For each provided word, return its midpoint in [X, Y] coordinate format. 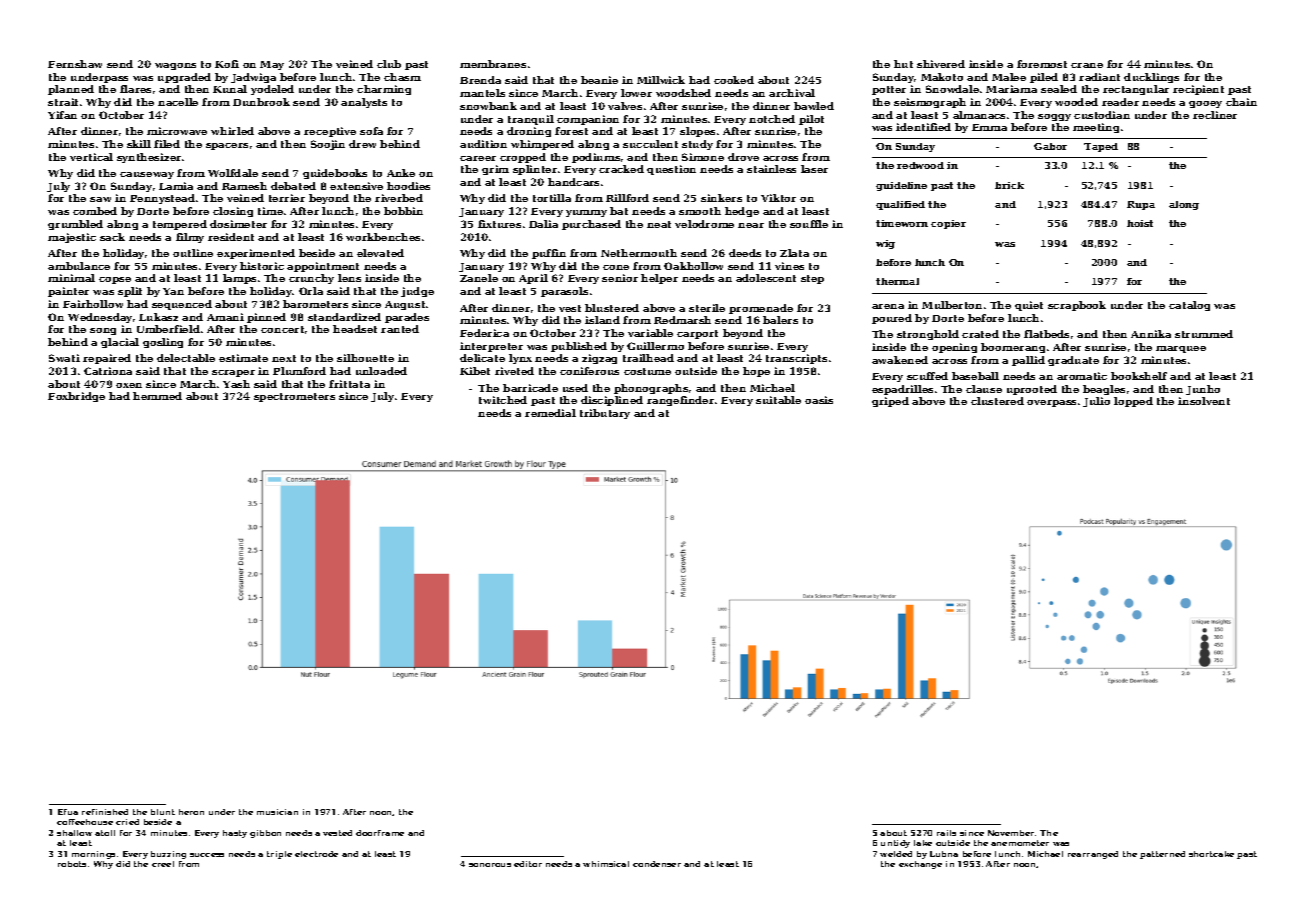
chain [1241, 102]
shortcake [1211, 854]
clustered [997, 401]
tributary [605, 414]
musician [277, 812]
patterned [1162, 855]
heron [191, 812]
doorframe [380, 833]
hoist [1140, 223]
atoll [105, 833]
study [697, 145]
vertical [91, 157]
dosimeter [238, 224]
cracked [621, 169]
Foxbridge [76, 397]
